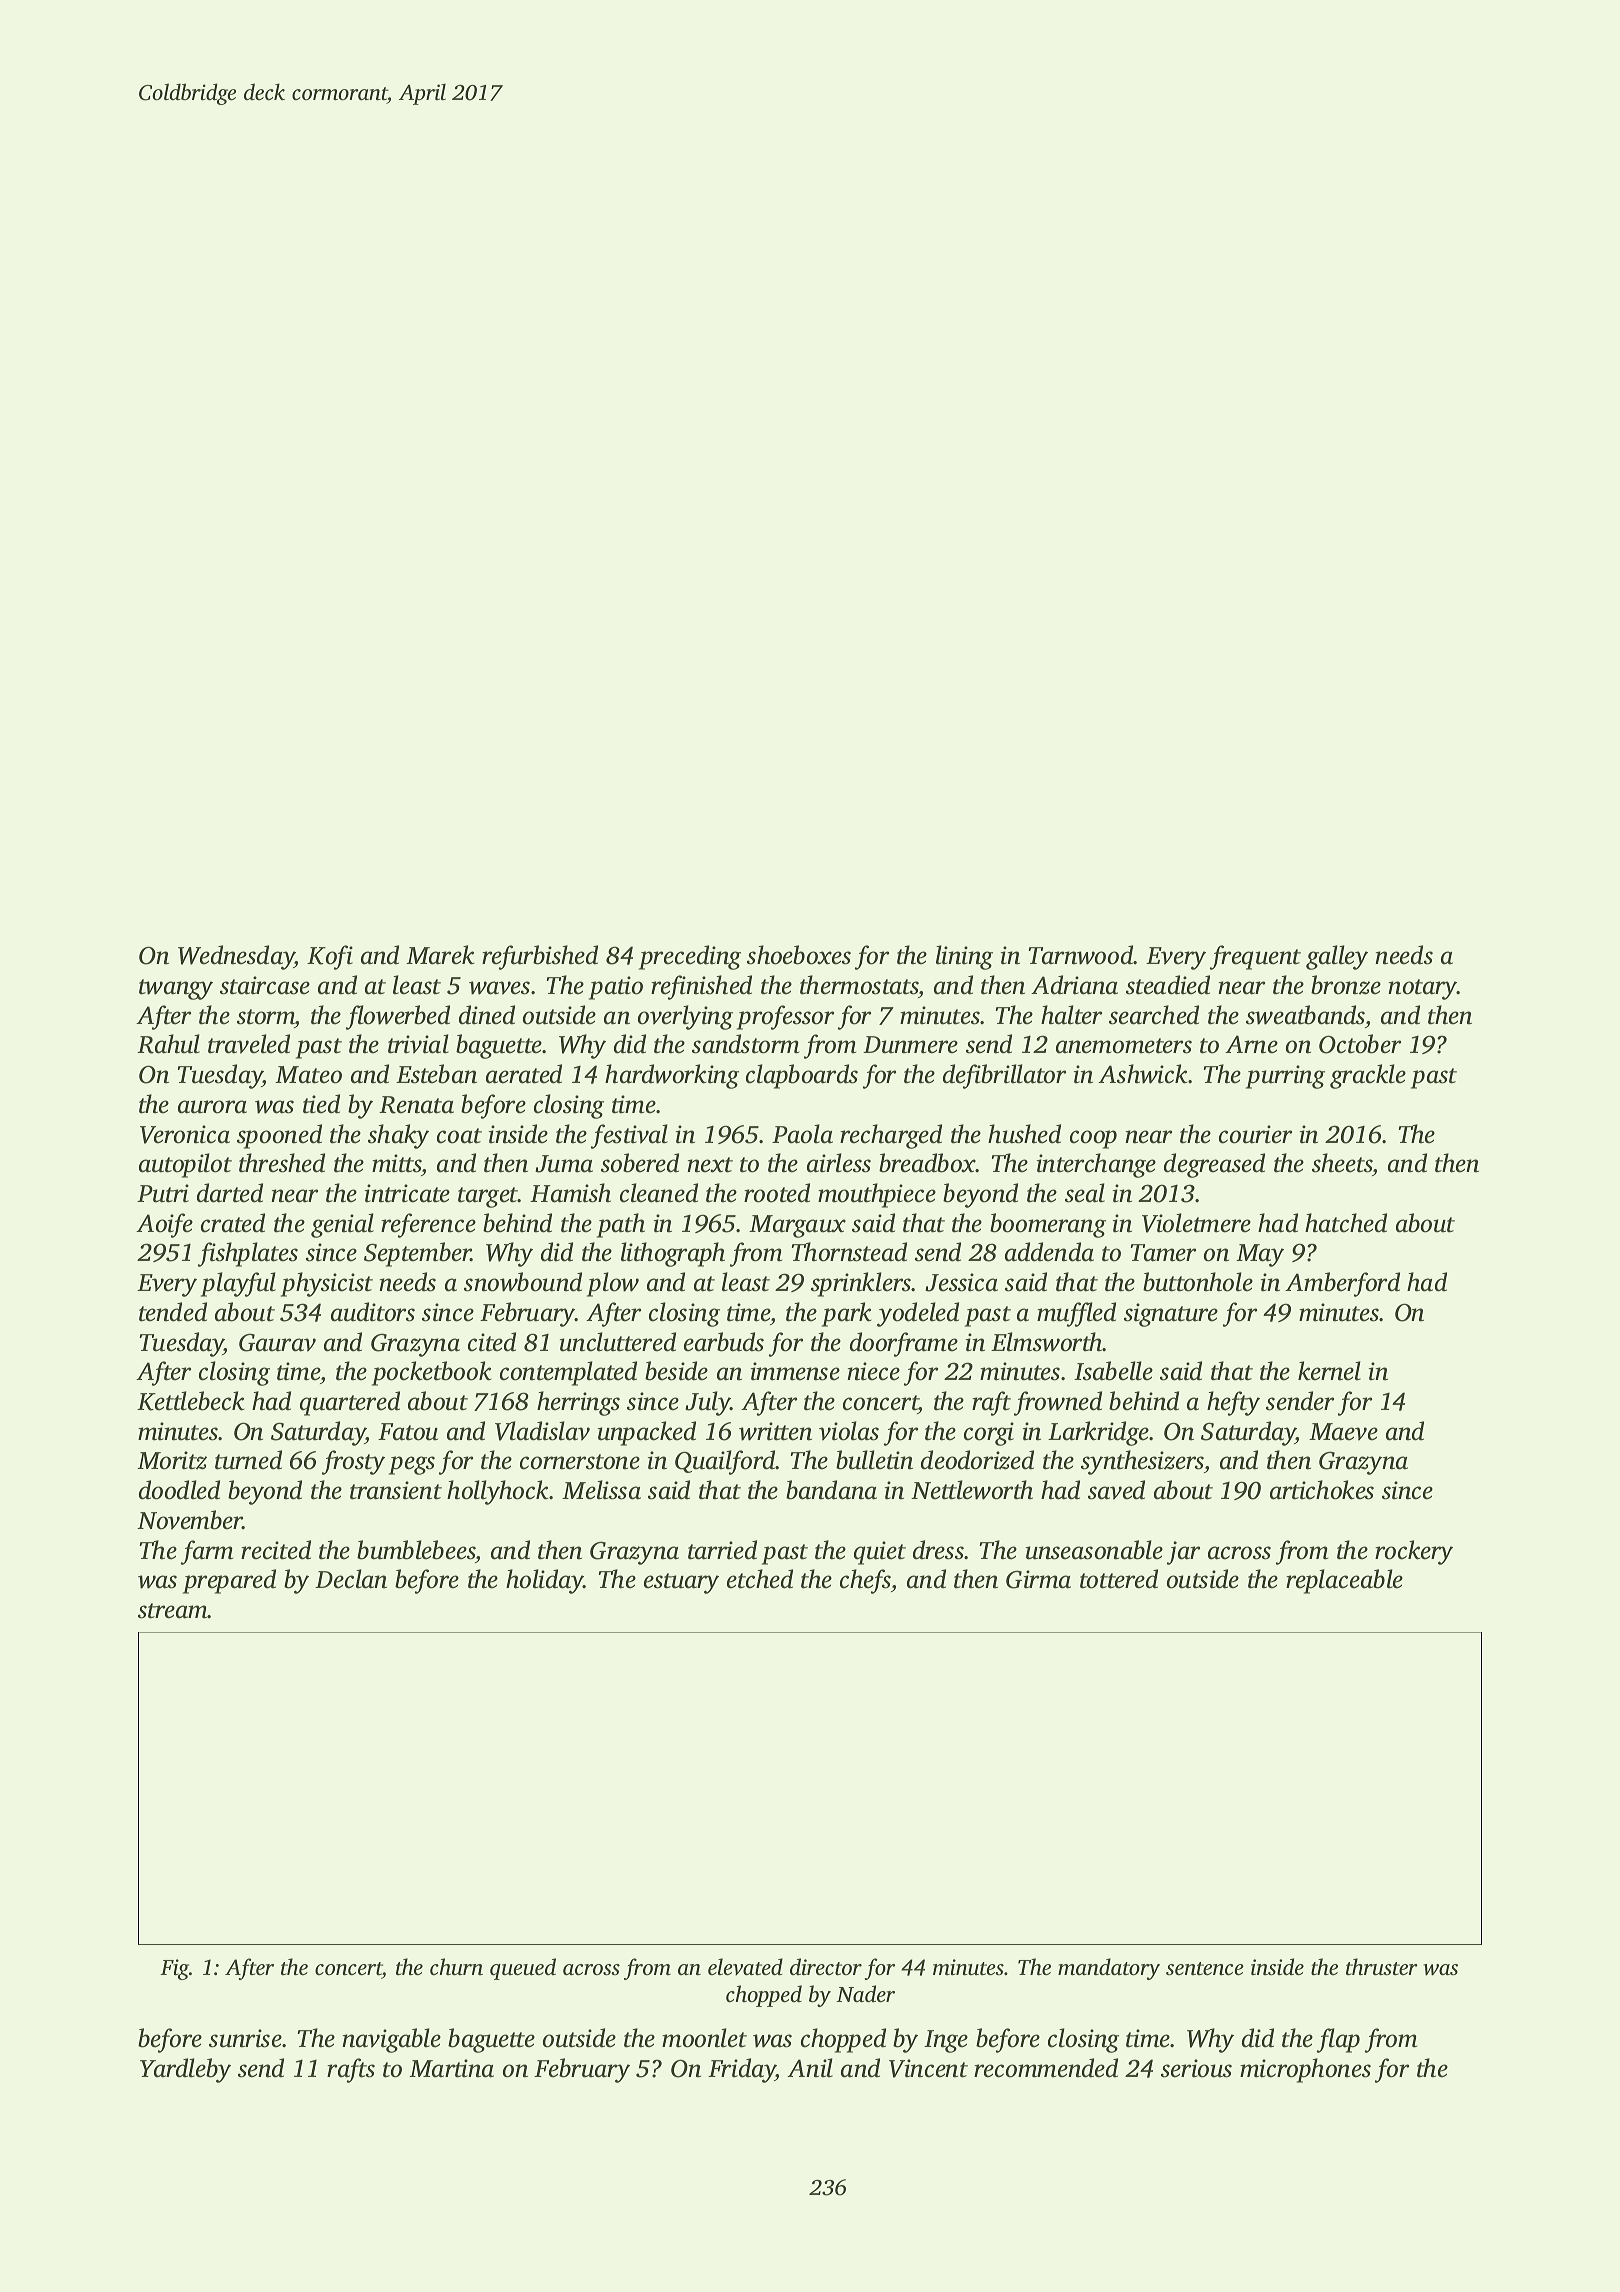  What do you see at coordinates (724, 1342) in the image?
I see `earbuds` at bounding box center [724, 1342].
